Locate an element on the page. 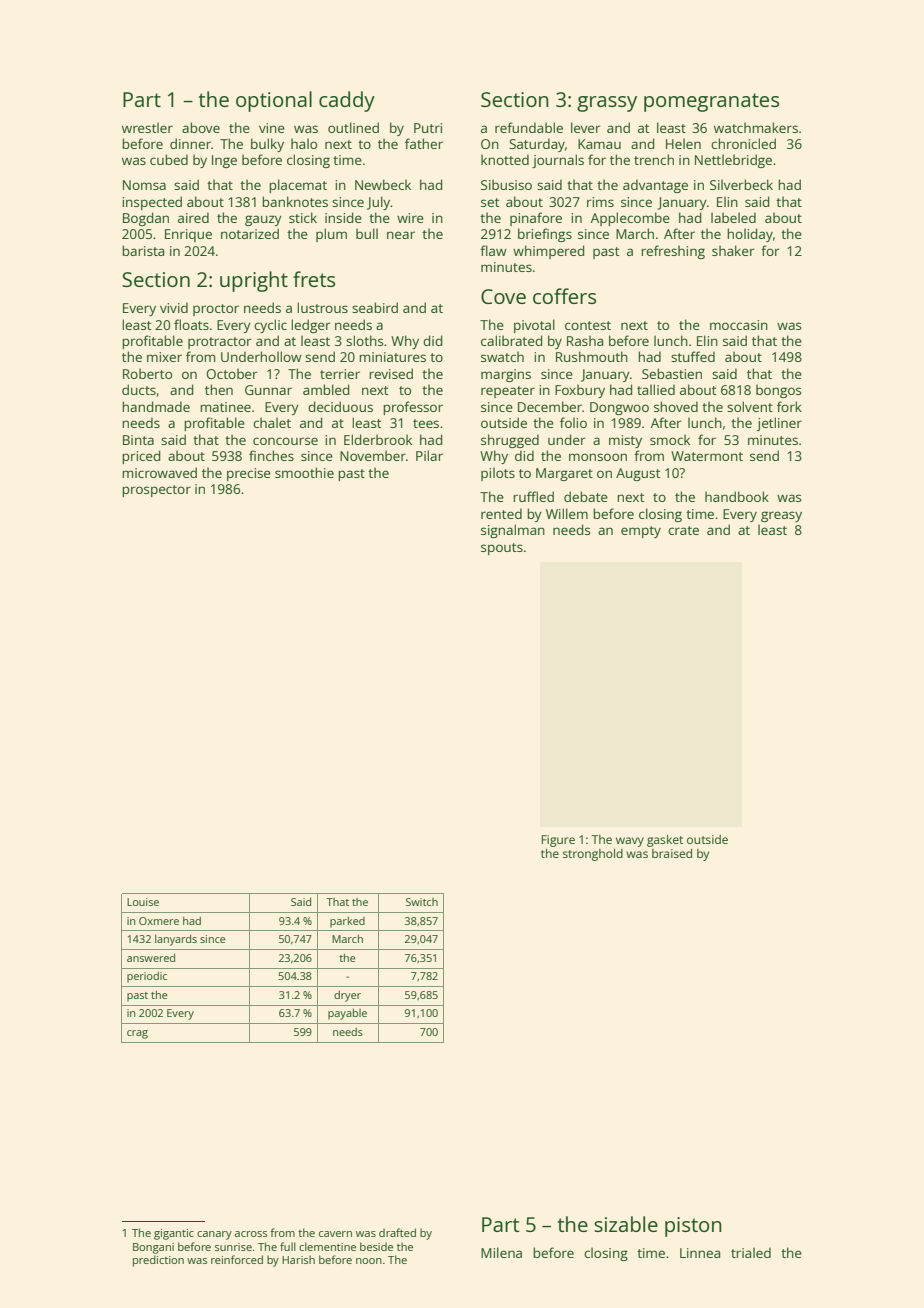 The image size is (924, 1308). spouts is located at coordinates (502, 549).
